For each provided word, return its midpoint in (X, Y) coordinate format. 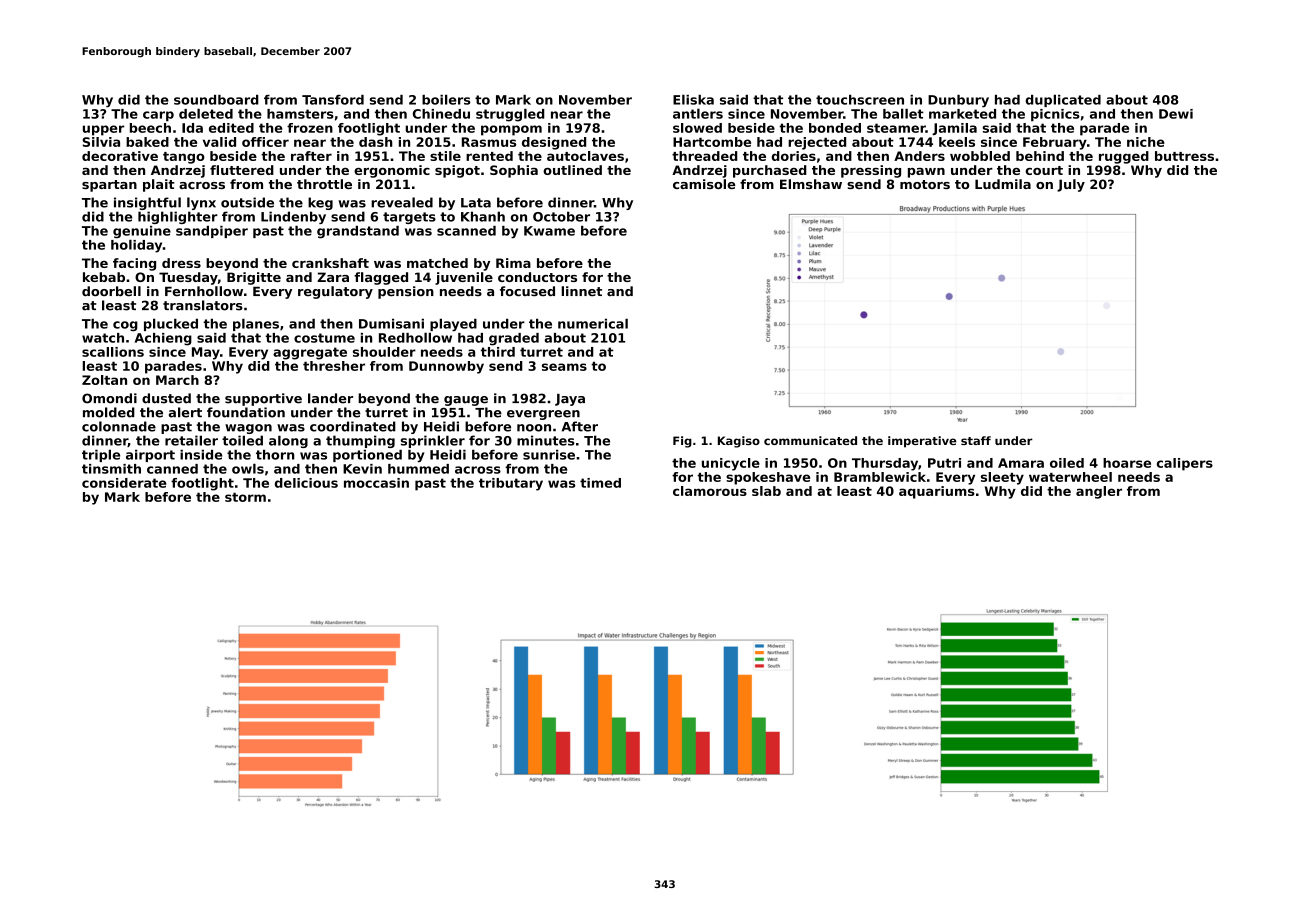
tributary (511, 484)
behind (1040, 156)
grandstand (358, 232)
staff (976, 440)
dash (376, 142)
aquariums (937, 492)
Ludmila (1003, 184)
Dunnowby (446, 367)
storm (245, 497)
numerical (593, 323)
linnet (581, 291)
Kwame (549, 231)
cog (125, 326)
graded (514, 339)
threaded (704, 156)
